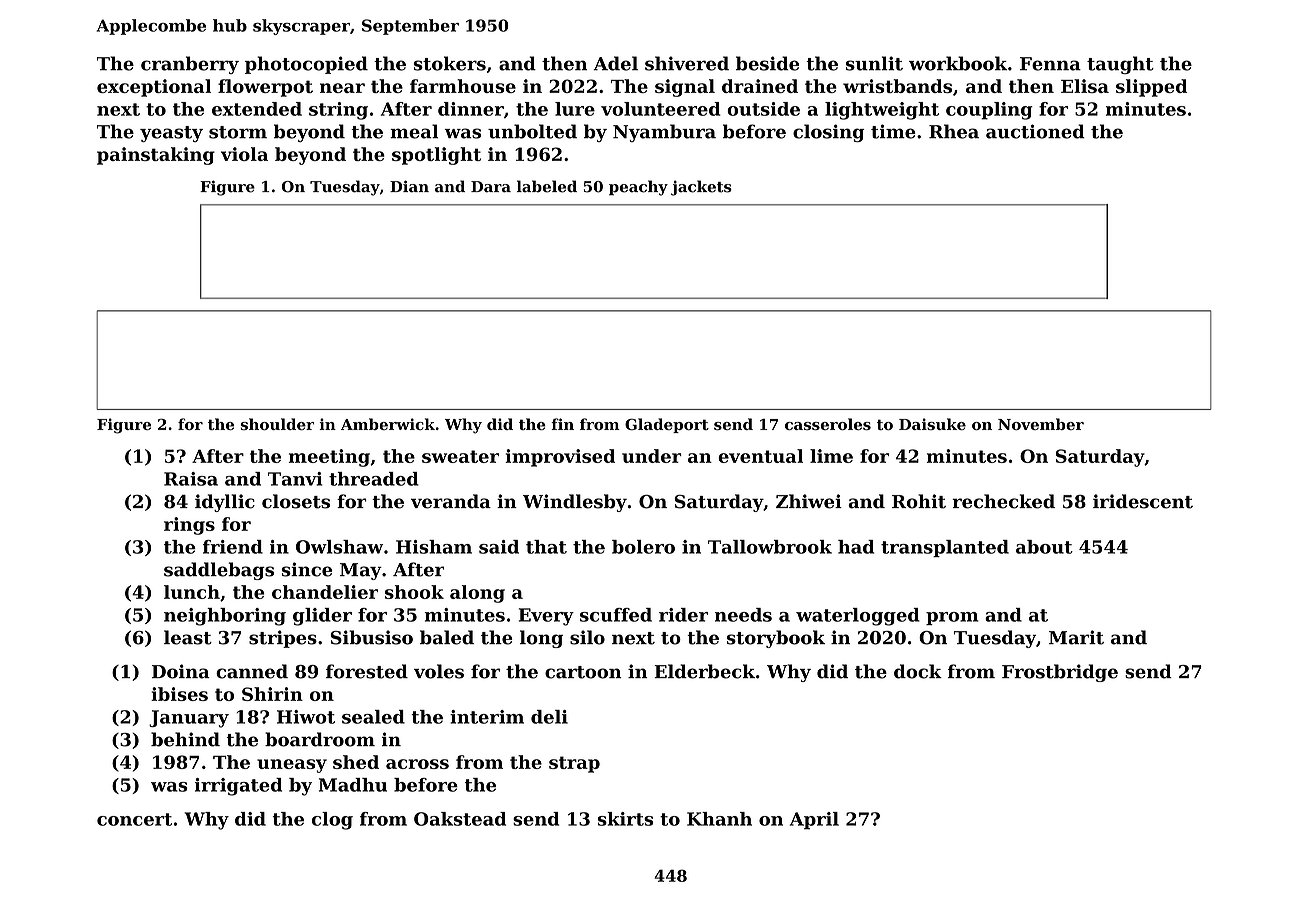 The height and width of the document is (924, 1308). Describe the element at coordinates (1143, 501) in the document. I see `iridescent` at that location.
